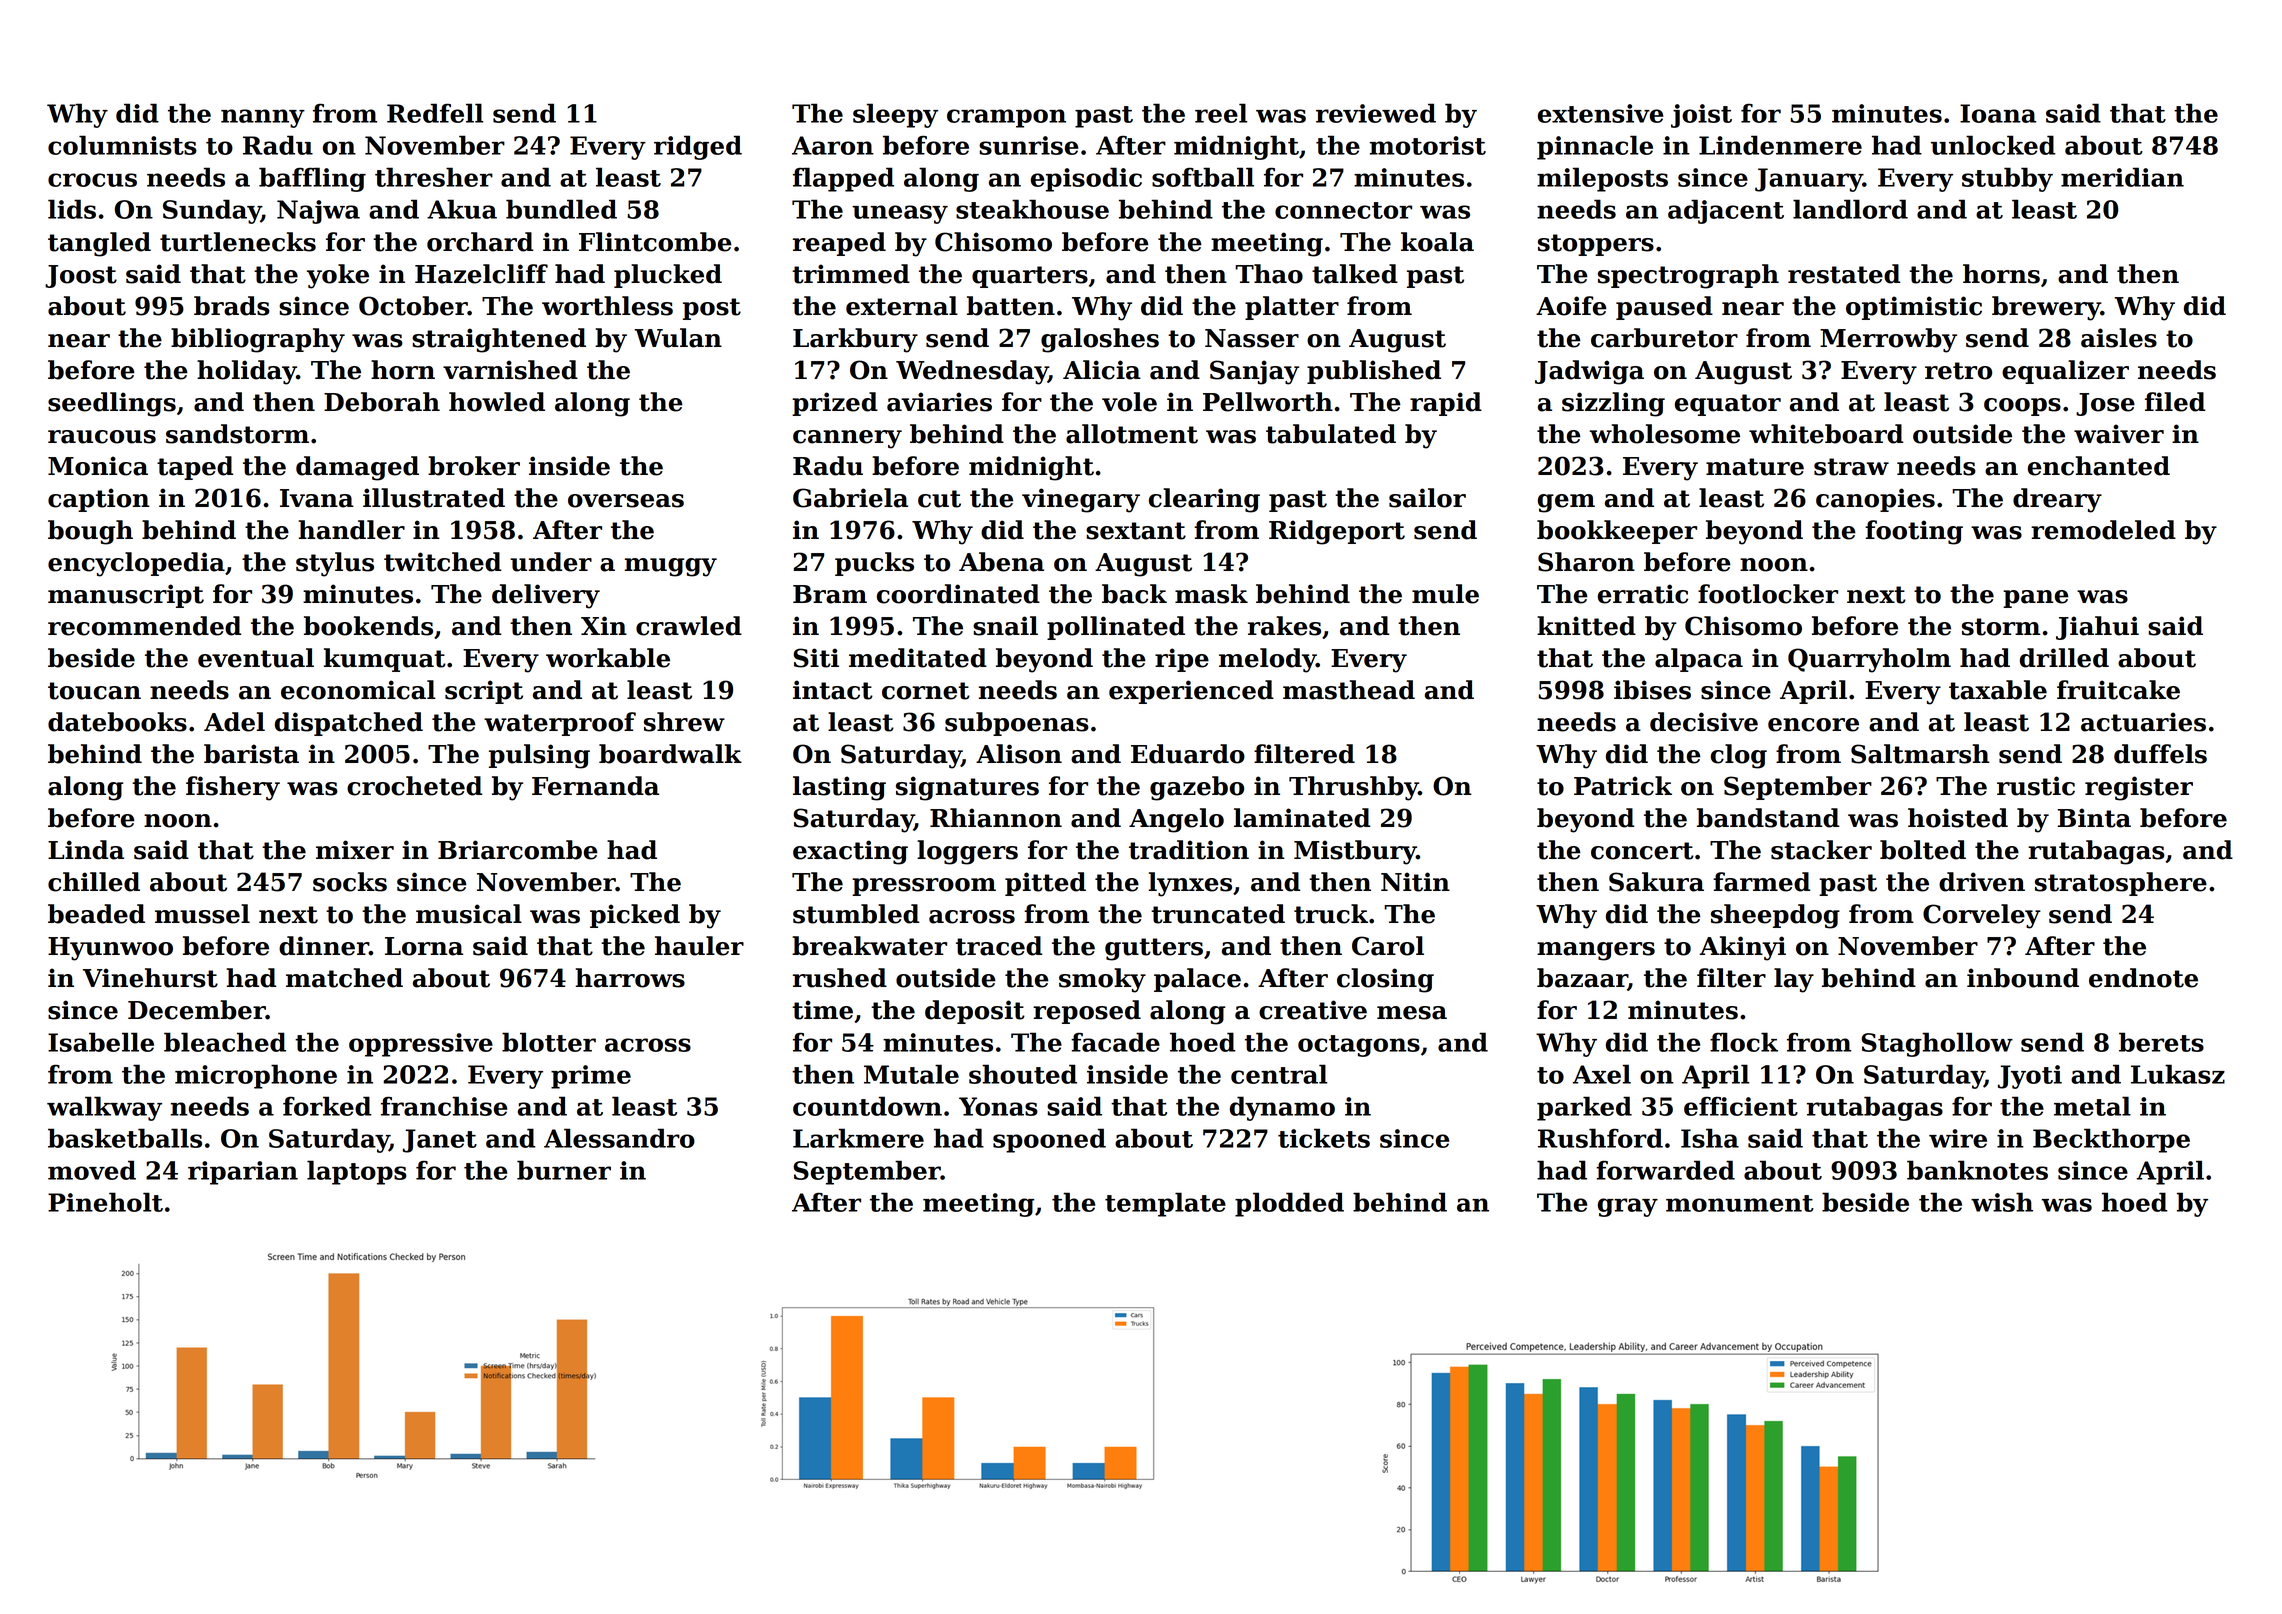 The height and width of the screenshot is (1614, 2282). What do you see at coordinates (105, 1202) in the screenshot?
I see `Pineholt` at bounding box center [105, 1202].
